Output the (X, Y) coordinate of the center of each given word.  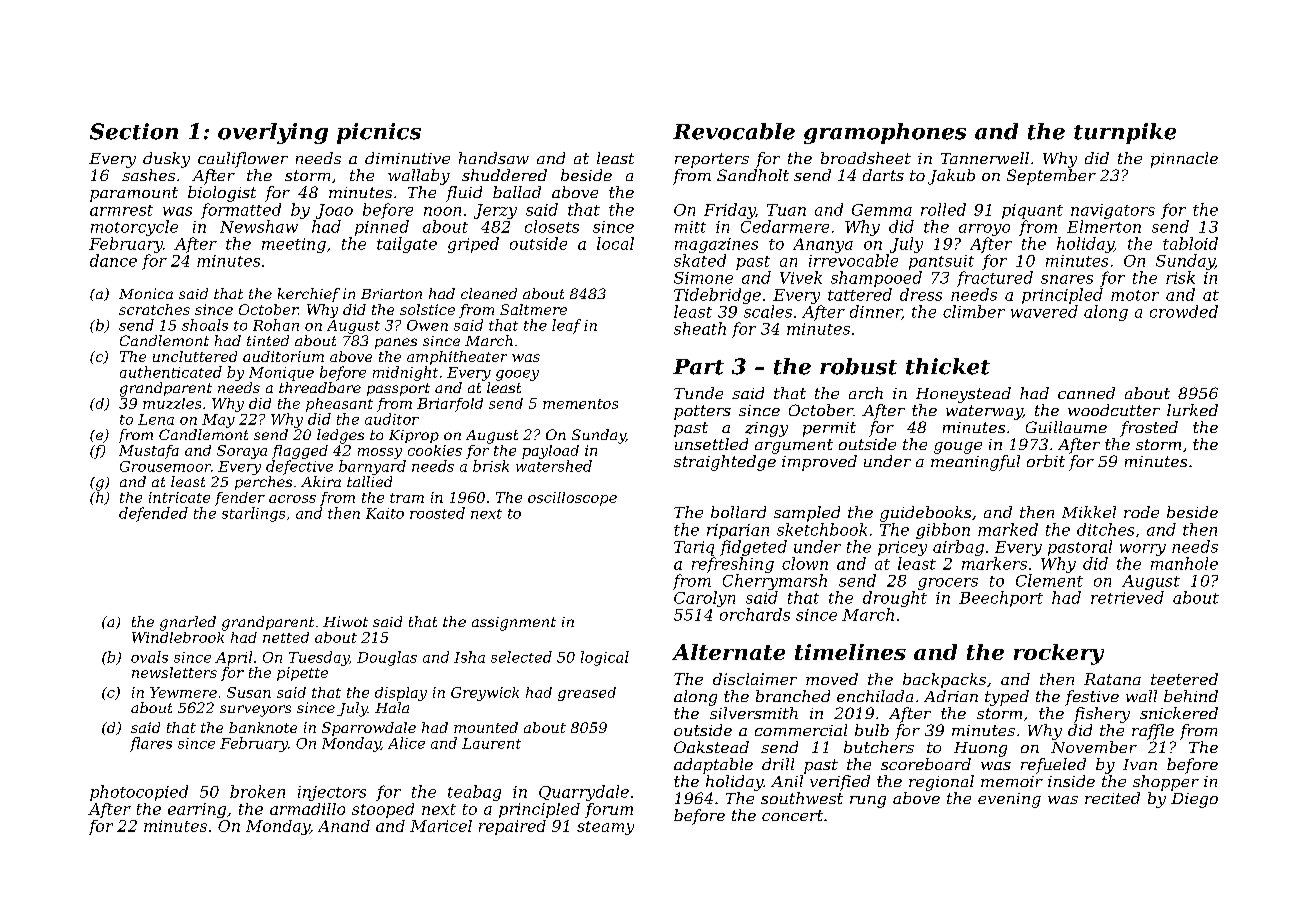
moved (832, 679)
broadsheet (866, 158)
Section (134, 131)
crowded (1184, 311)
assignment (514, 624)
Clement (1049, 580)
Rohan (276, 325)
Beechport (1001, 599)
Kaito (385, 513)
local (615, 243)
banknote (263, 727)
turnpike (1125, 133)
